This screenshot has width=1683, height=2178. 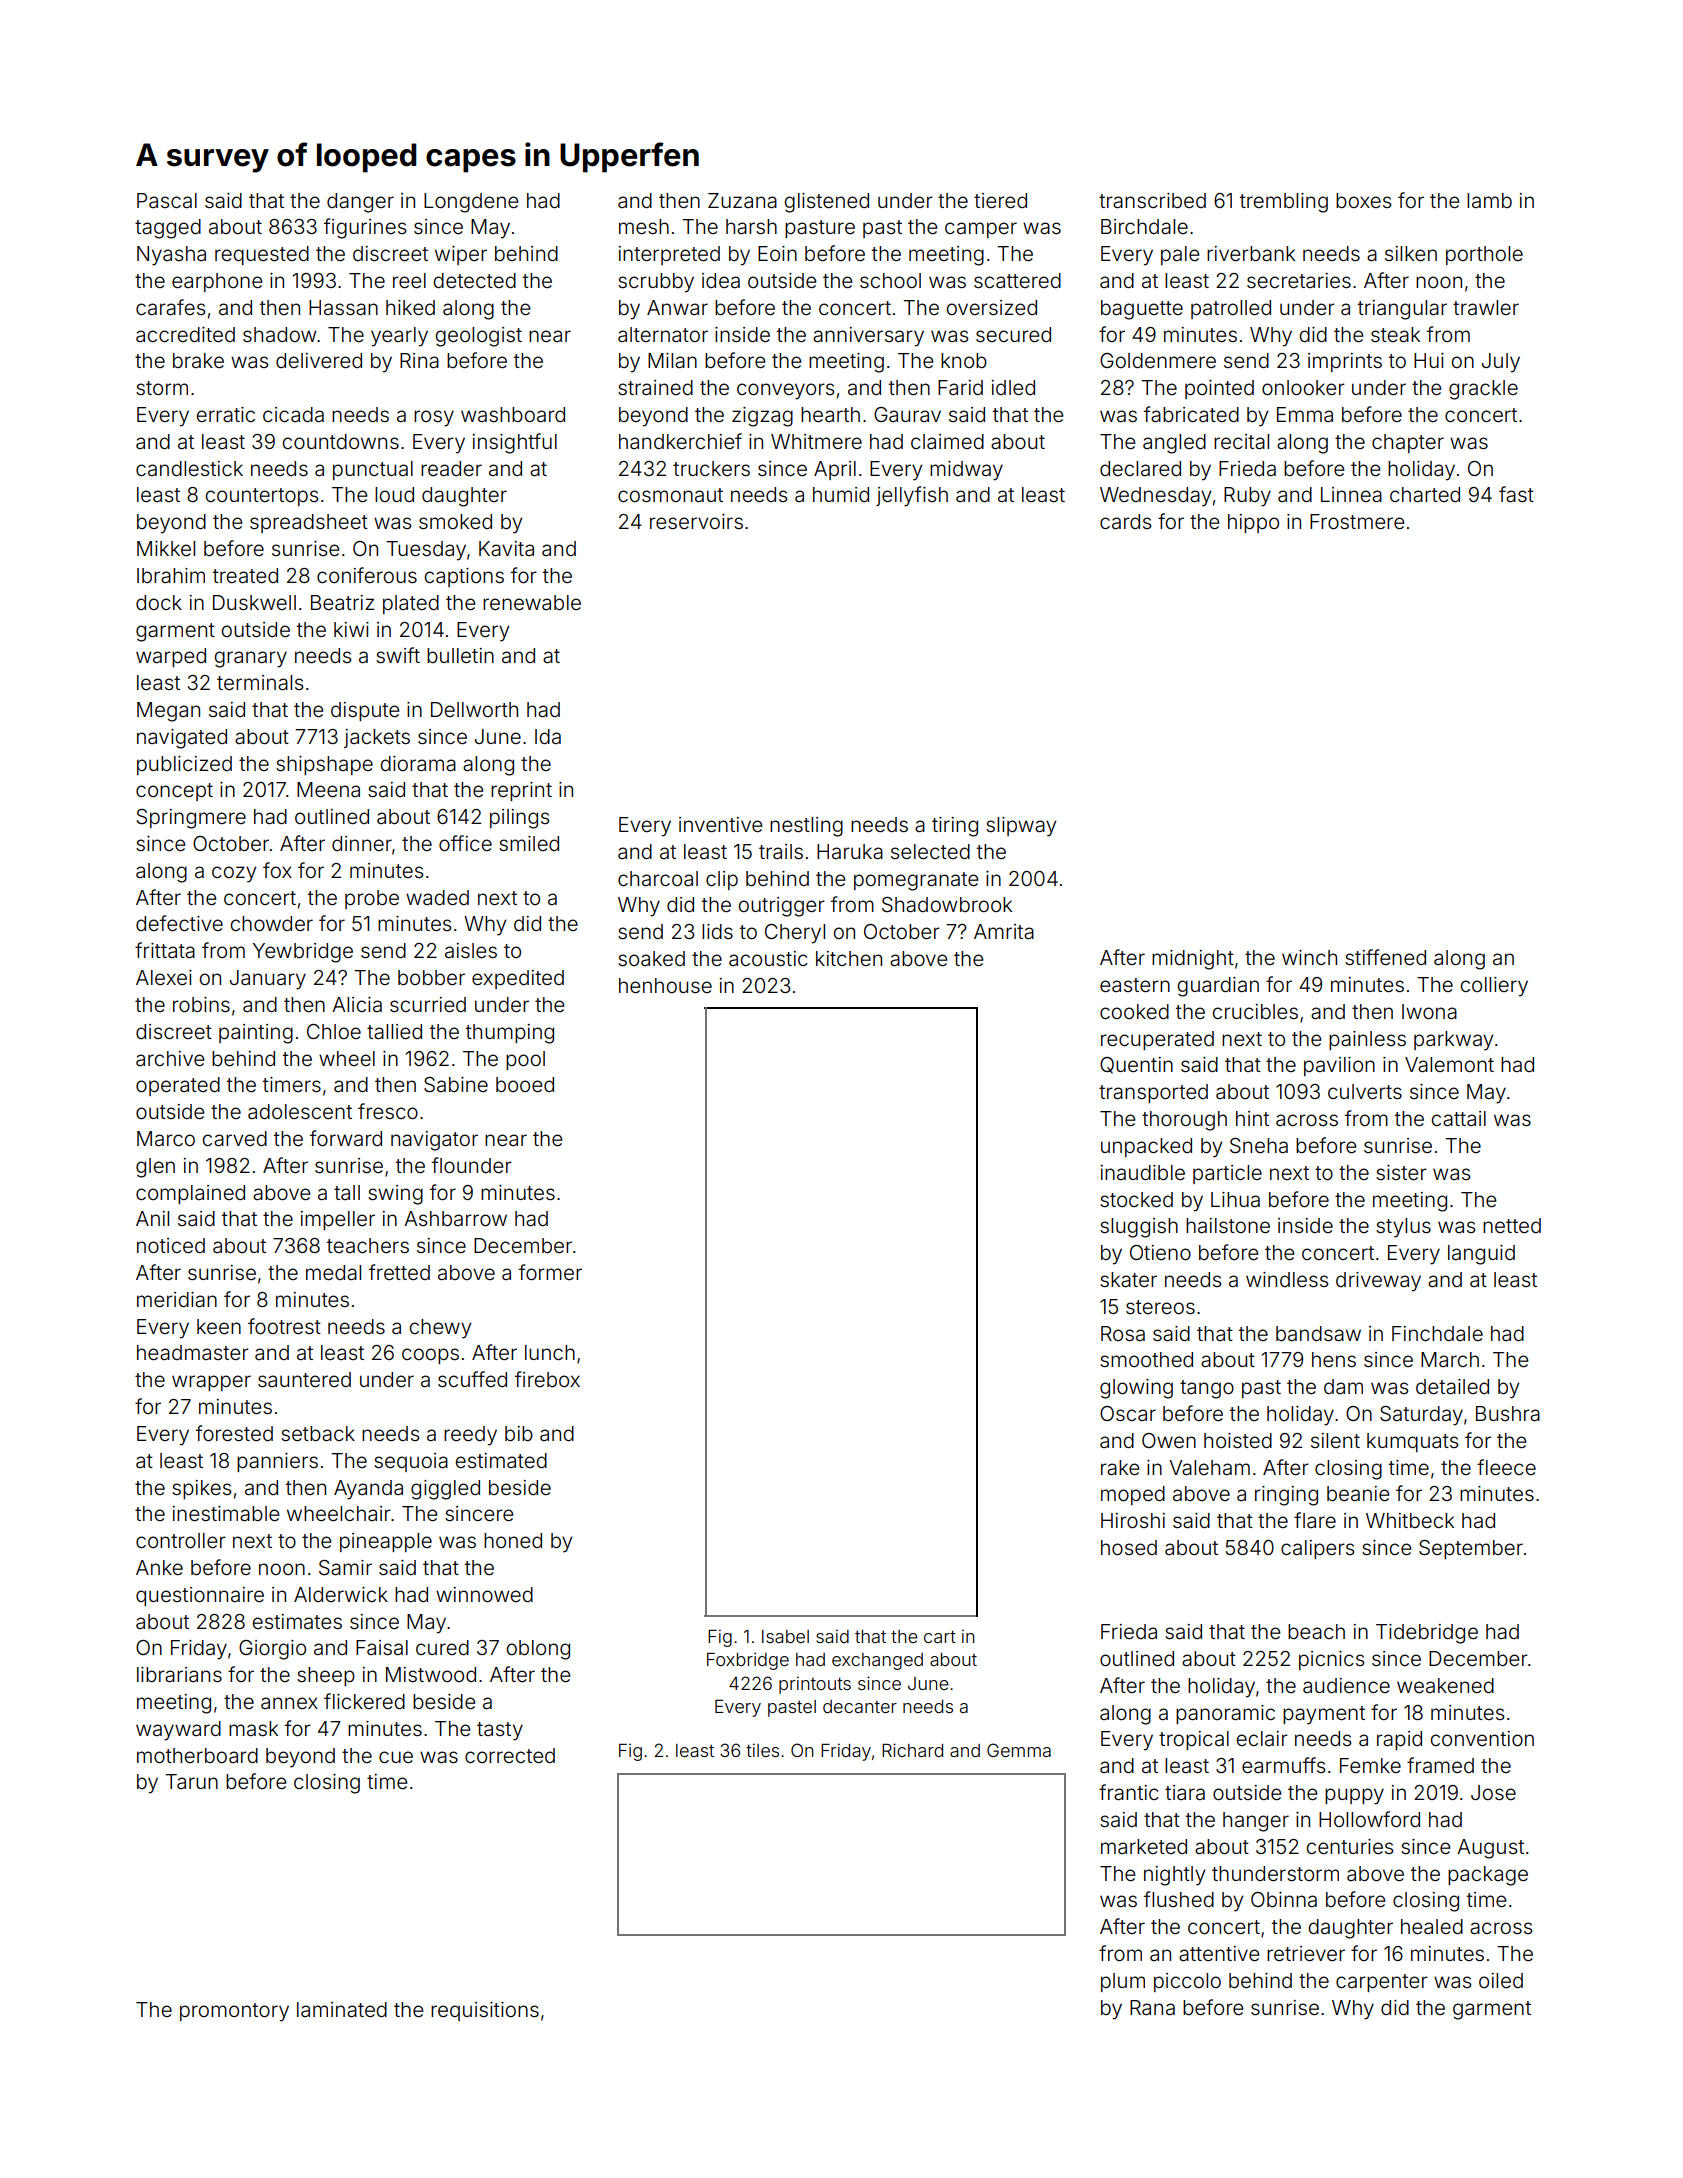 What do you see at coordinates (912, 496) in the screenshot?
I see `jellyfish` at bounding box center [912, 496].
